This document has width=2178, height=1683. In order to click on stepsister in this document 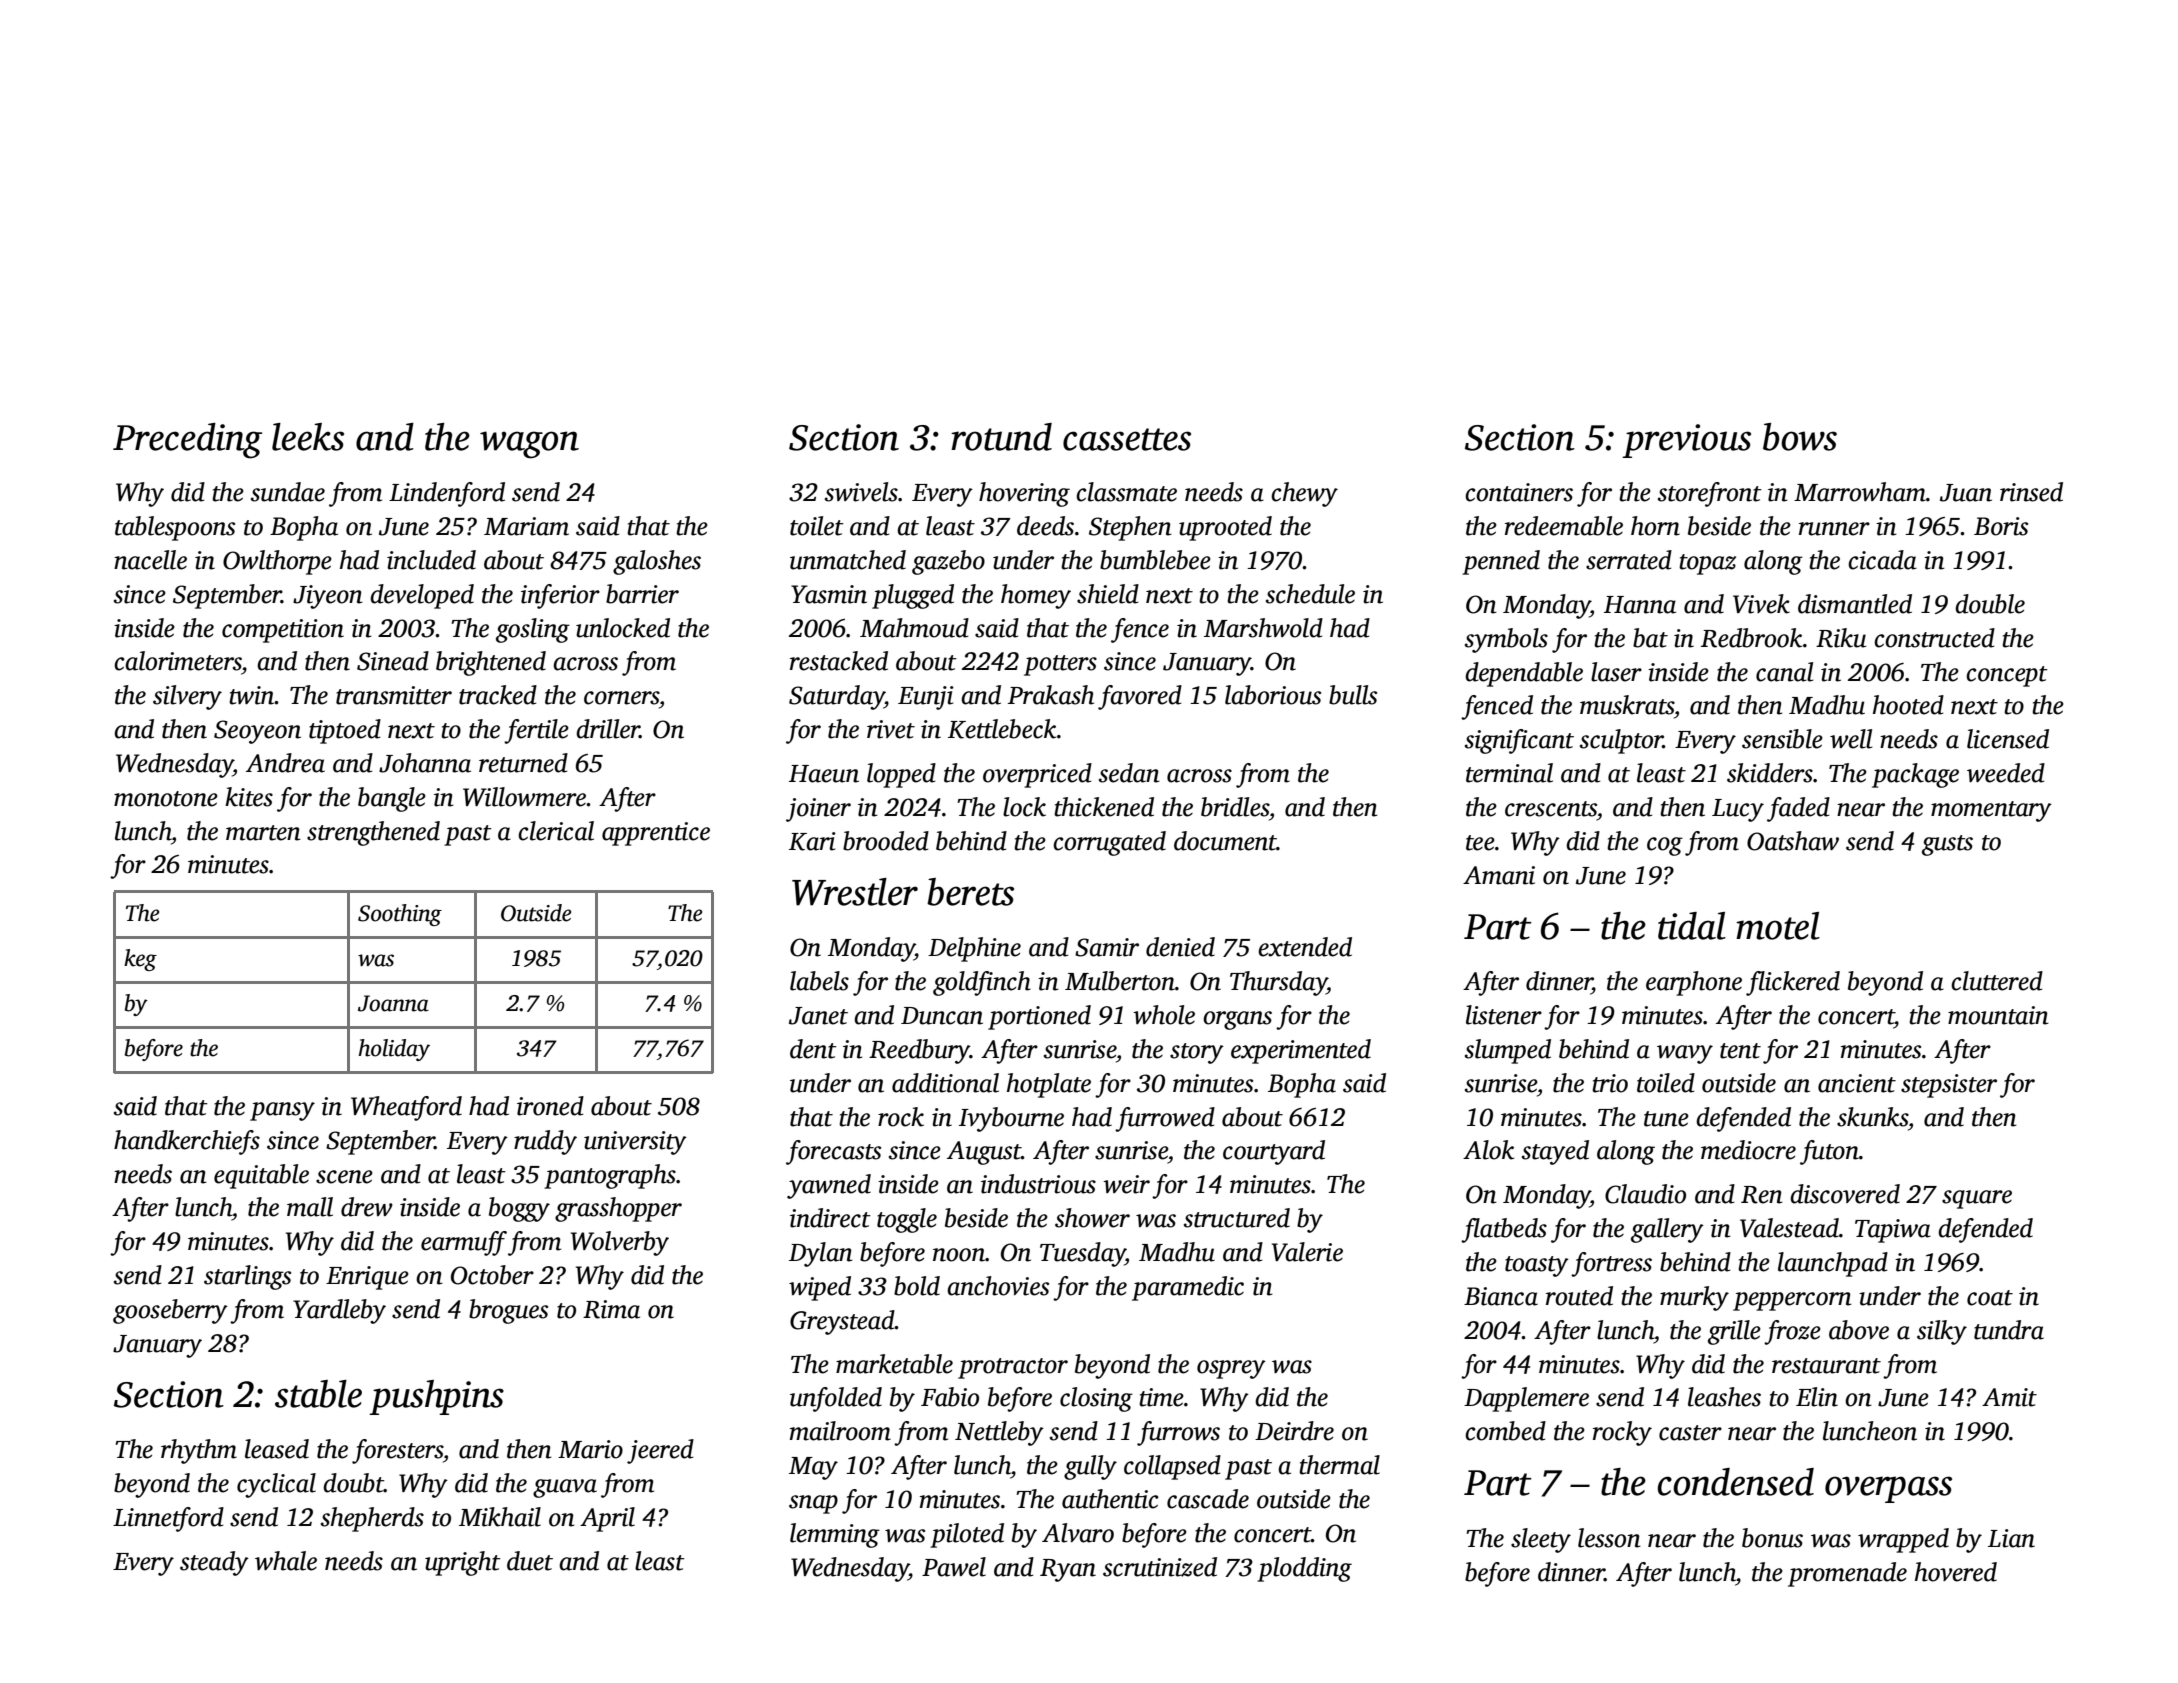, I will do `click(1949, 1086)`.
